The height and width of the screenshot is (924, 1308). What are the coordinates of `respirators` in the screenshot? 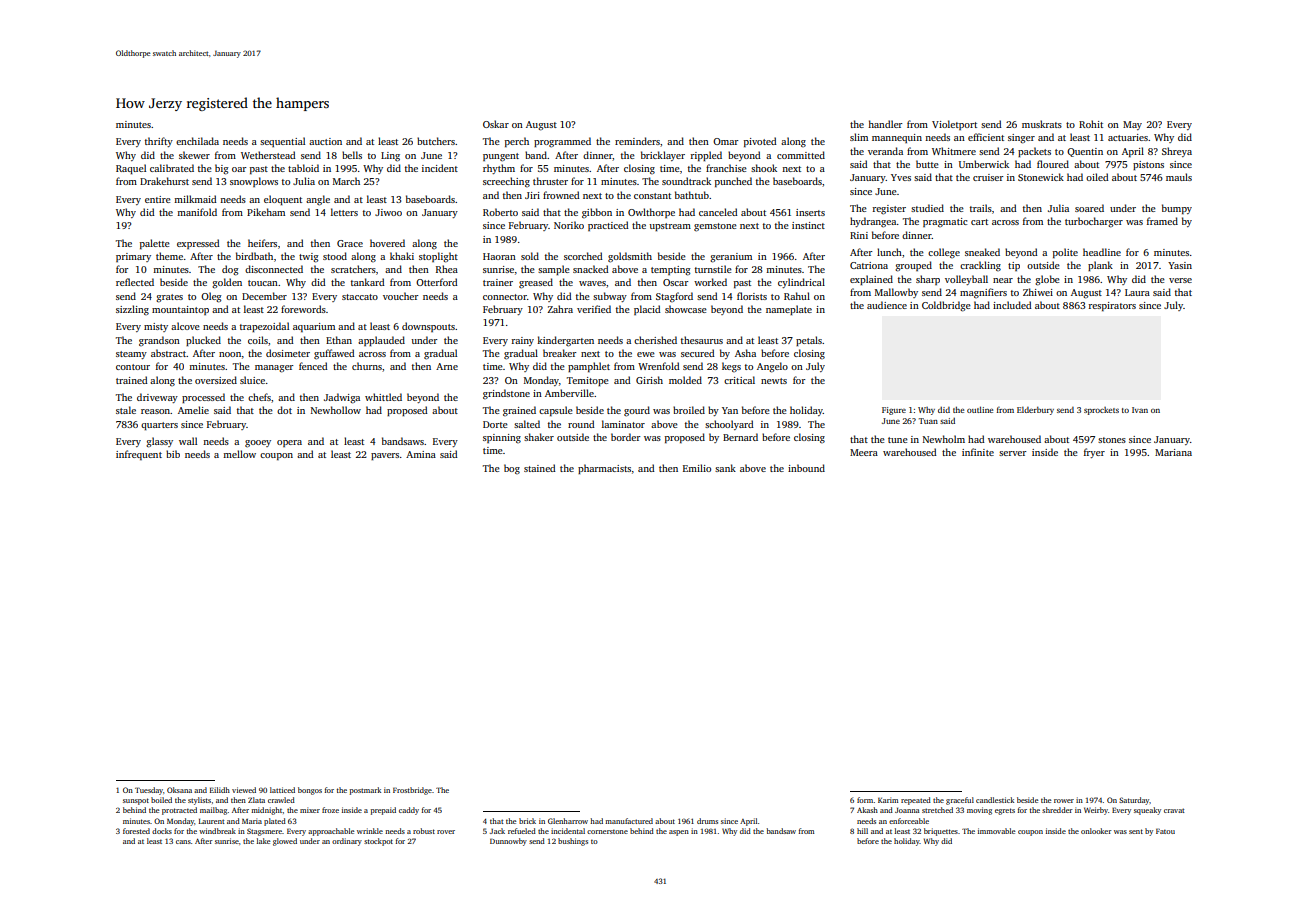 It's located at (1112, 306).
